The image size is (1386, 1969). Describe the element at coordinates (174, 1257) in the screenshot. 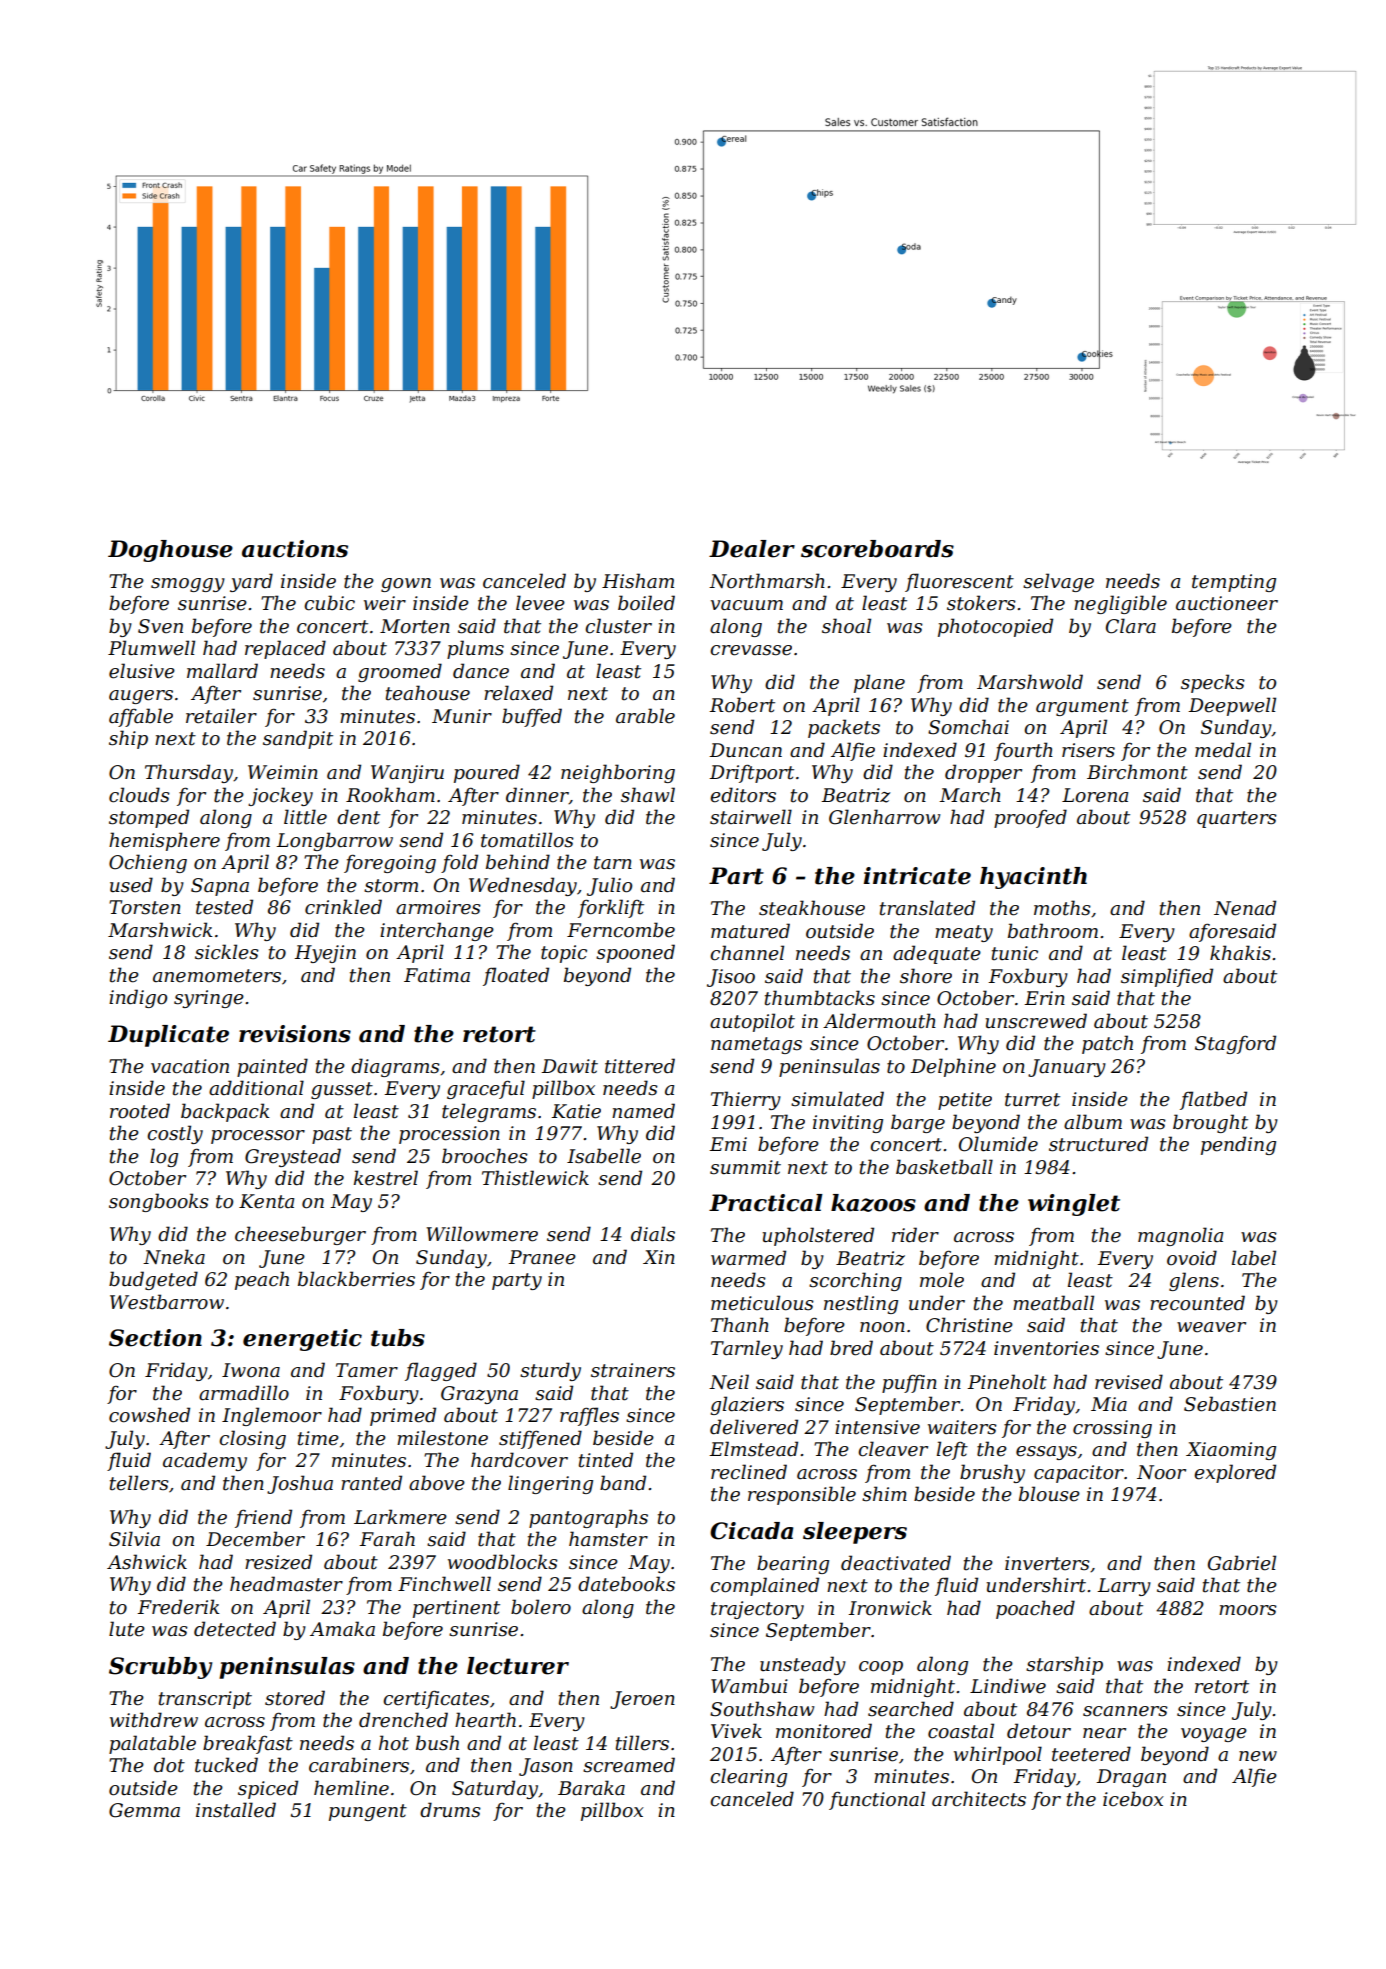

I see `Nneka` at that location.
